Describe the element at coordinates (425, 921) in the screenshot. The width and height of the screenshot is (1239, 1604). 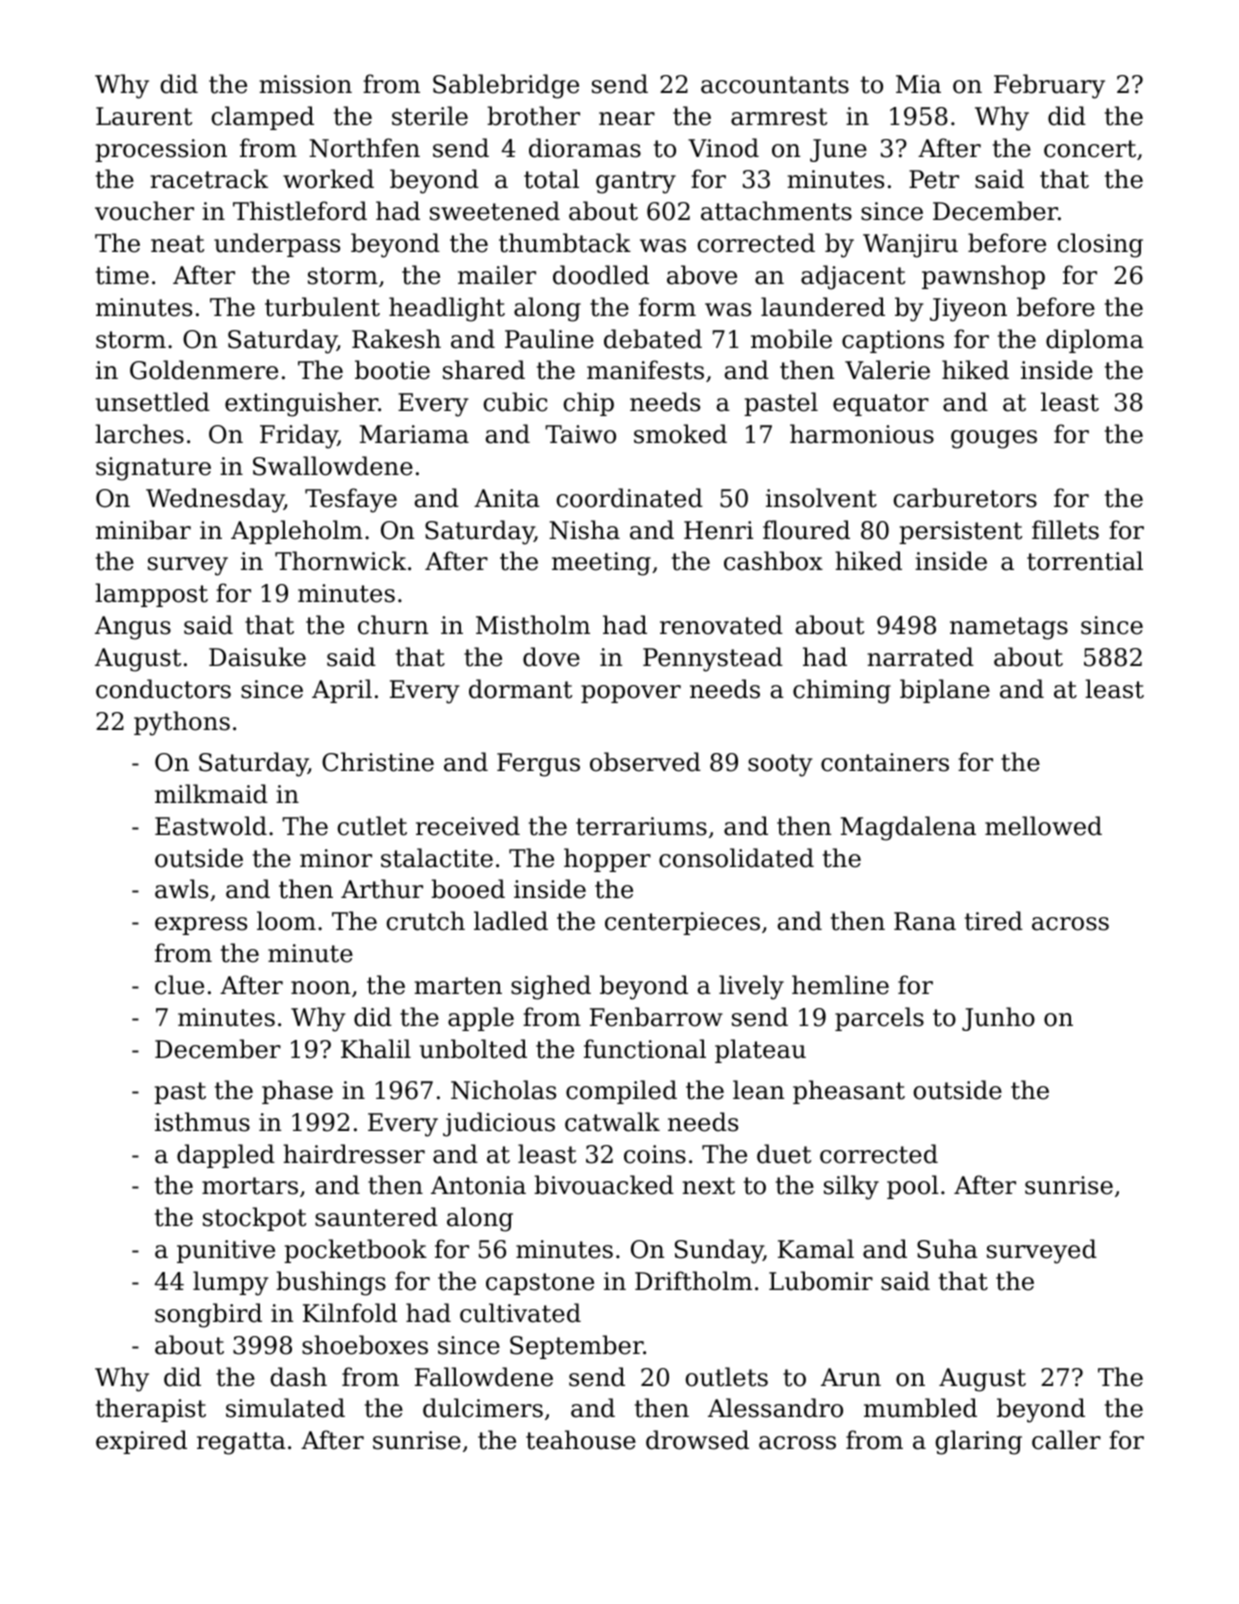
I see `crutch` at that location.
